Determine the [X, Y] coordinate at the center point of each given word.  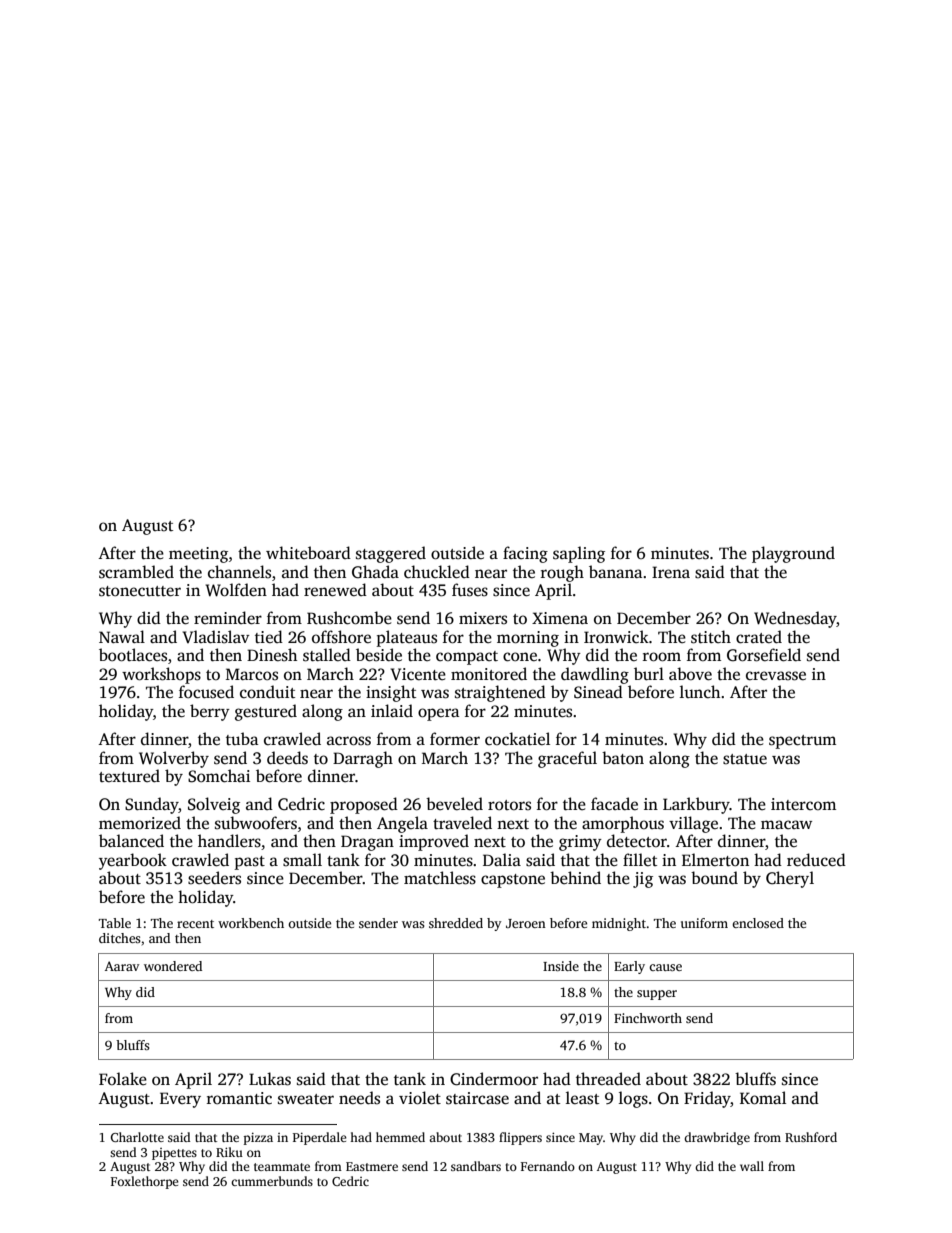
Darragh [363, 759]
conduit [267, 692]
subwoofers [256, 823]
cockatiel [517, 738]
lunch [700, 691]
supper [657, 995]
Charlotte [137, 1137]
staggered [391, 554]
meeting [198, 555]
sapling [579, 554]
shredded [456, 923]
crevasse [776, 676]
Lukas [270, 1079]
